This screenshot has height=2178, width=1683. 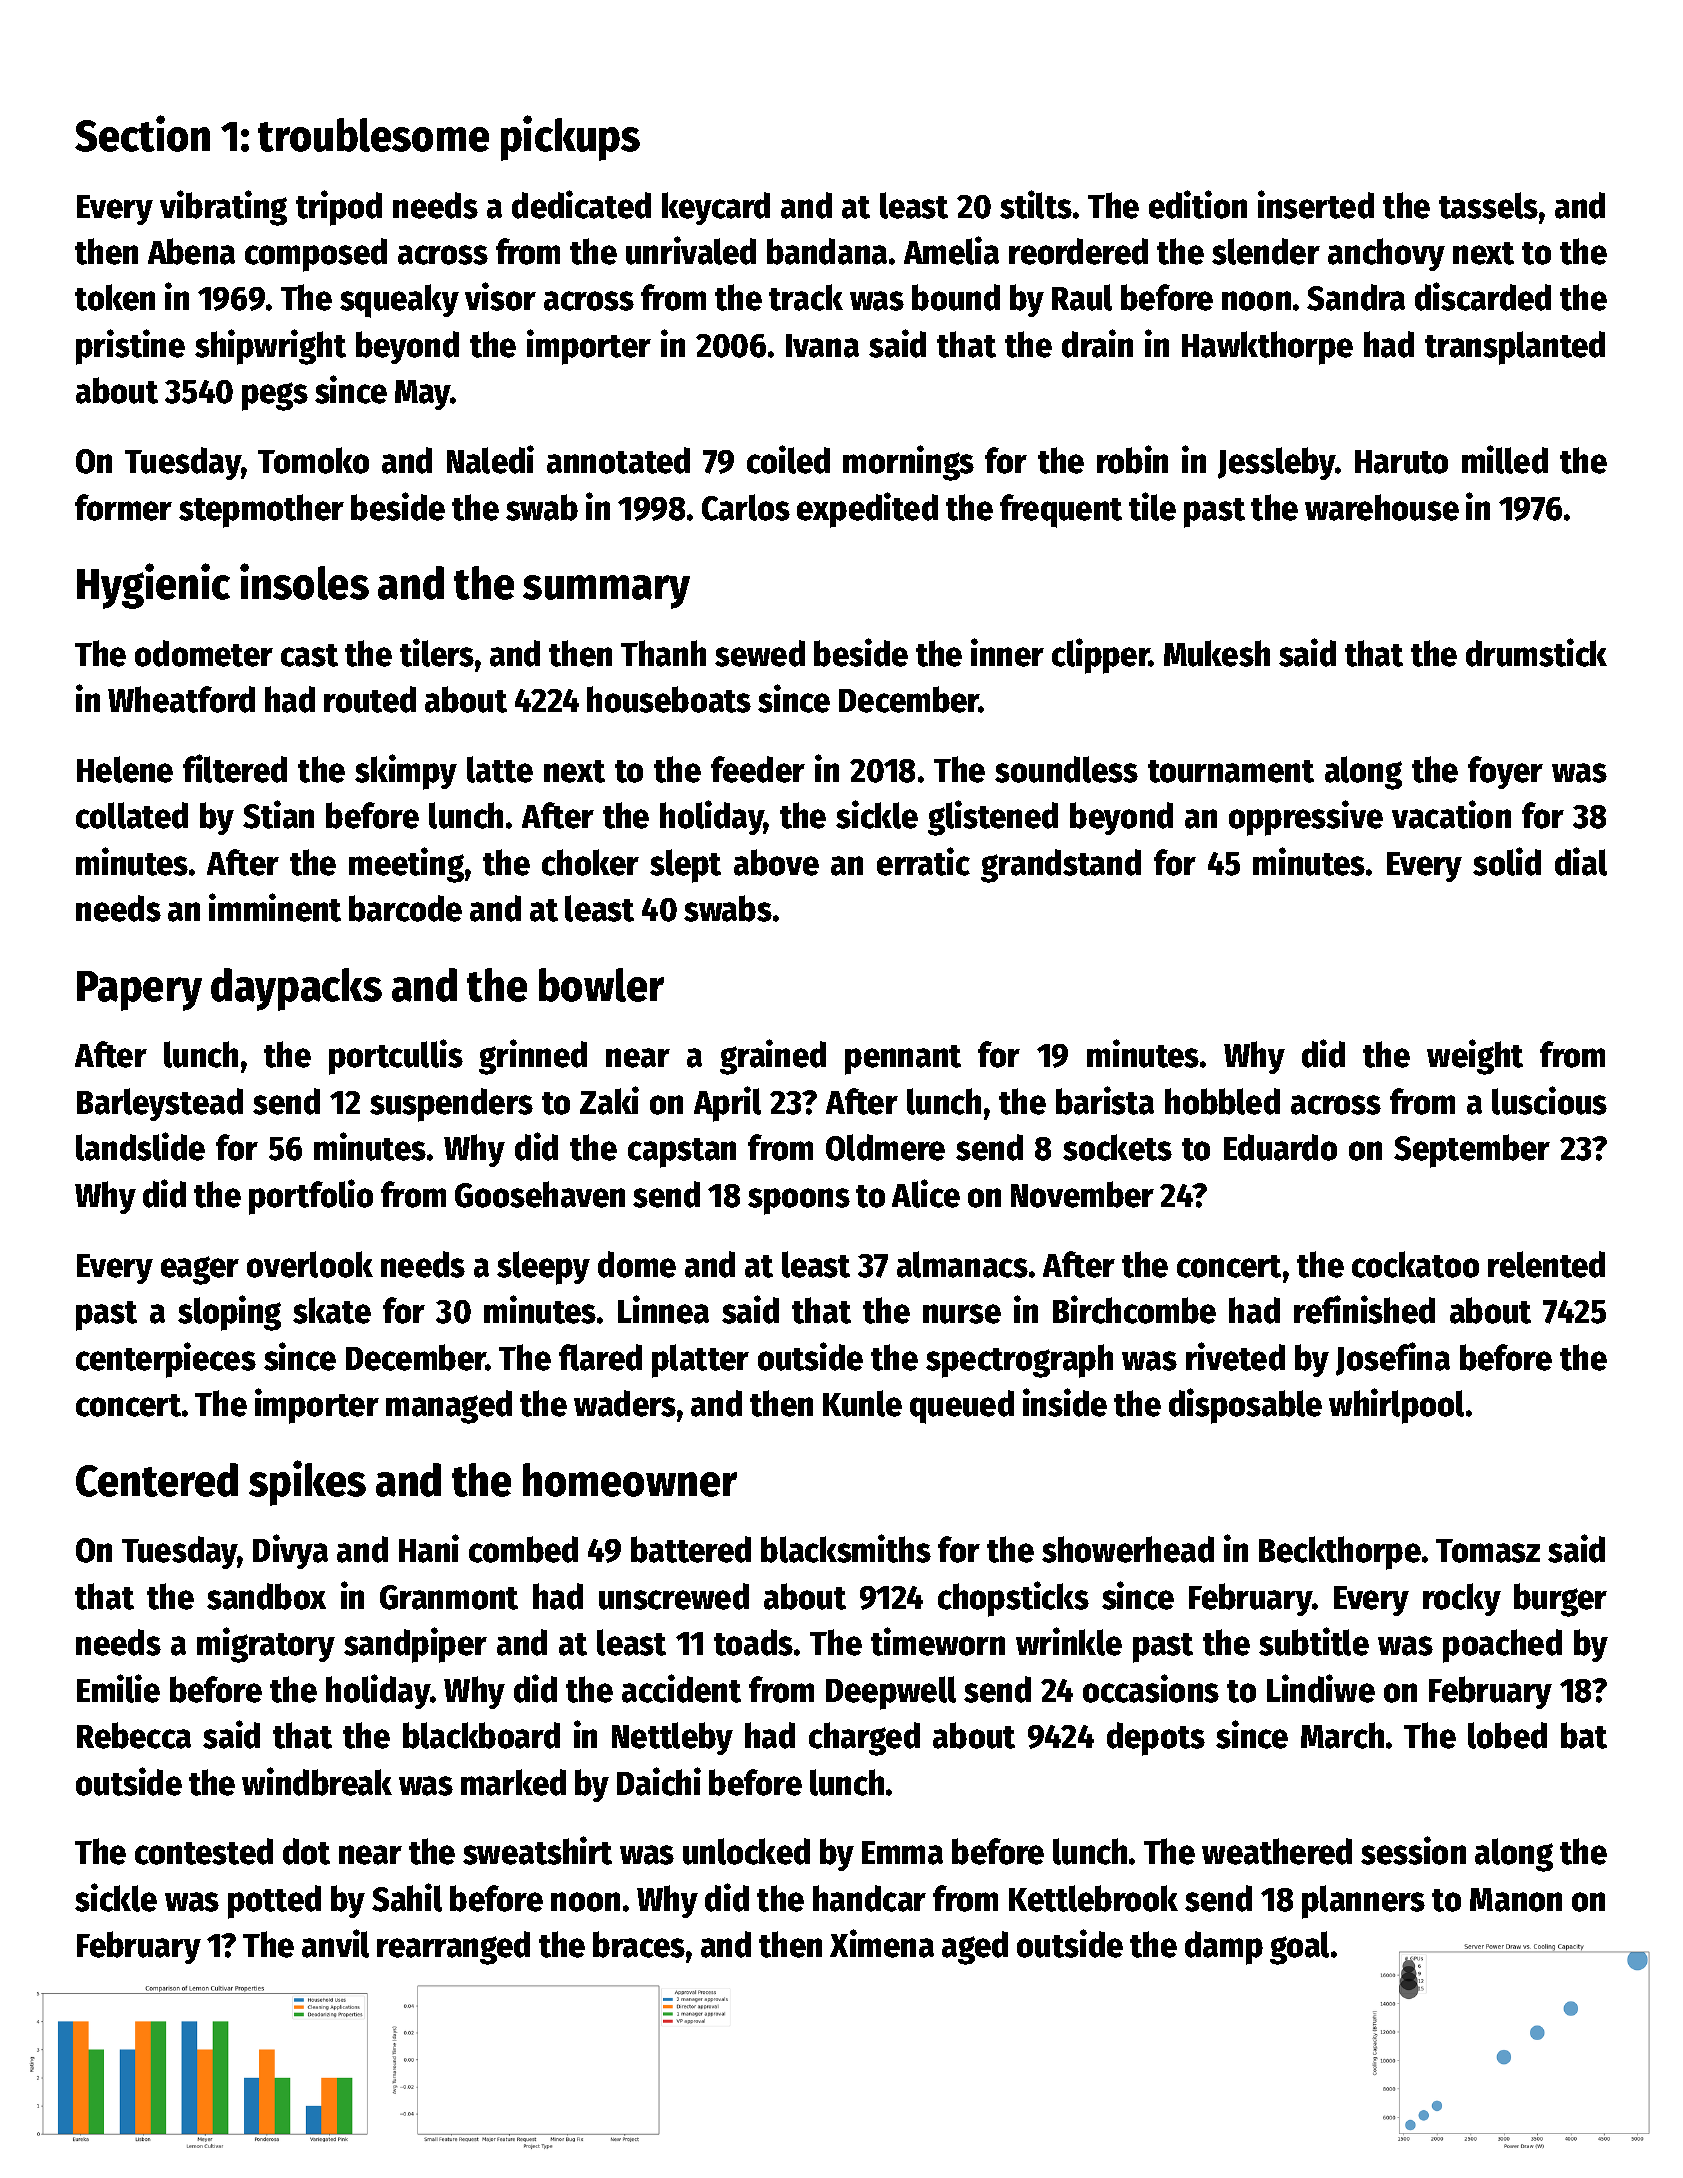 What do you see at coordinates (261, 511) in the screenshot?
I see `stepmother` at bounding box center [261, 511].
